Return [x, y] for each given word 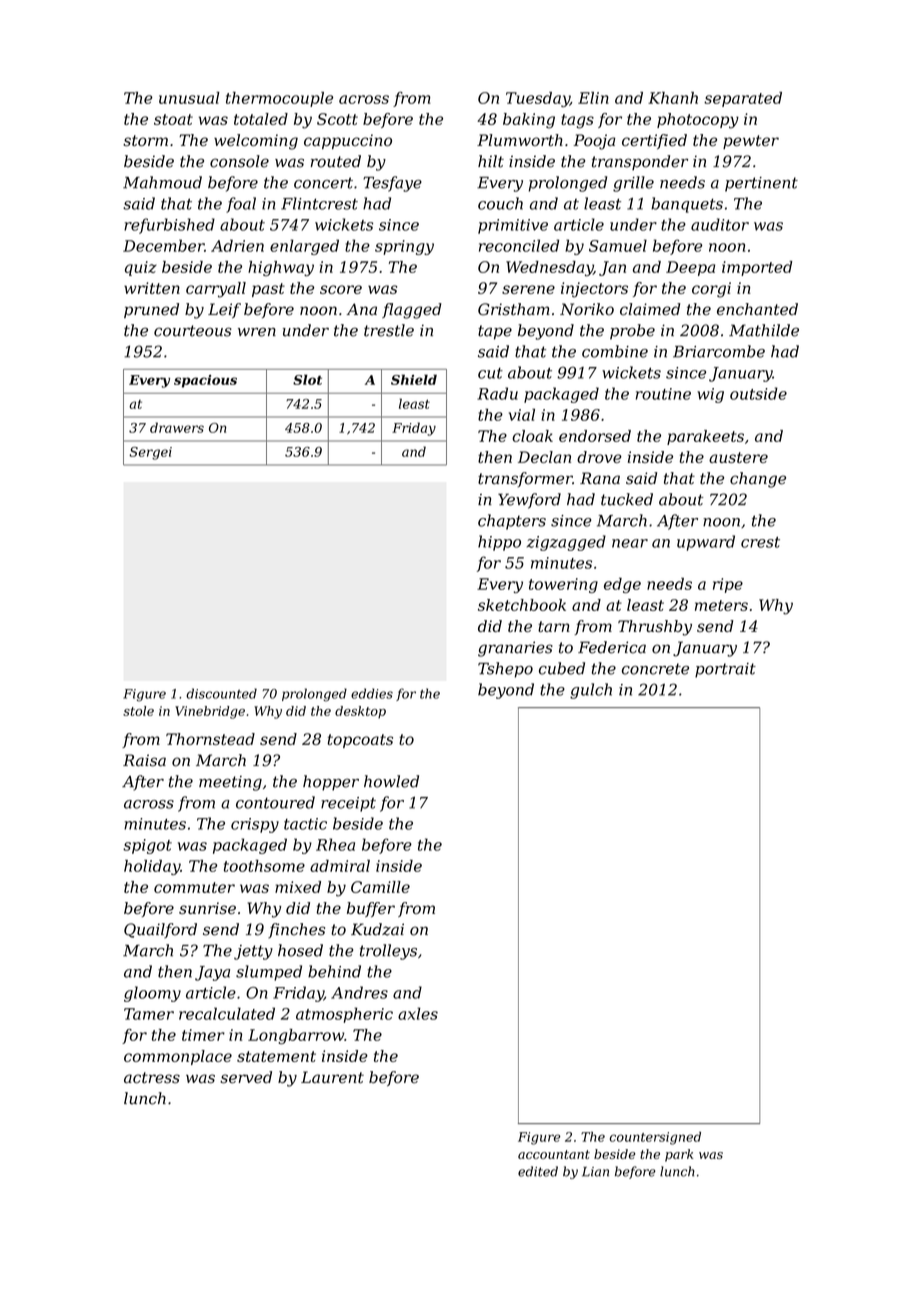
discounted [221, 693]
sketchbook [522, 605]
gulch [591, 691]
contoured [275, 802]
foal [241, 205]
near [630, 543]
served [246, 1077]
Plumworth [520, 140]
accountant [554, 1154]
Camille [380, 887]
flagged [412, 311]
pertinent [761, 184]
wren [257, 332]
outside [758, 393]
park [679, 1155]
